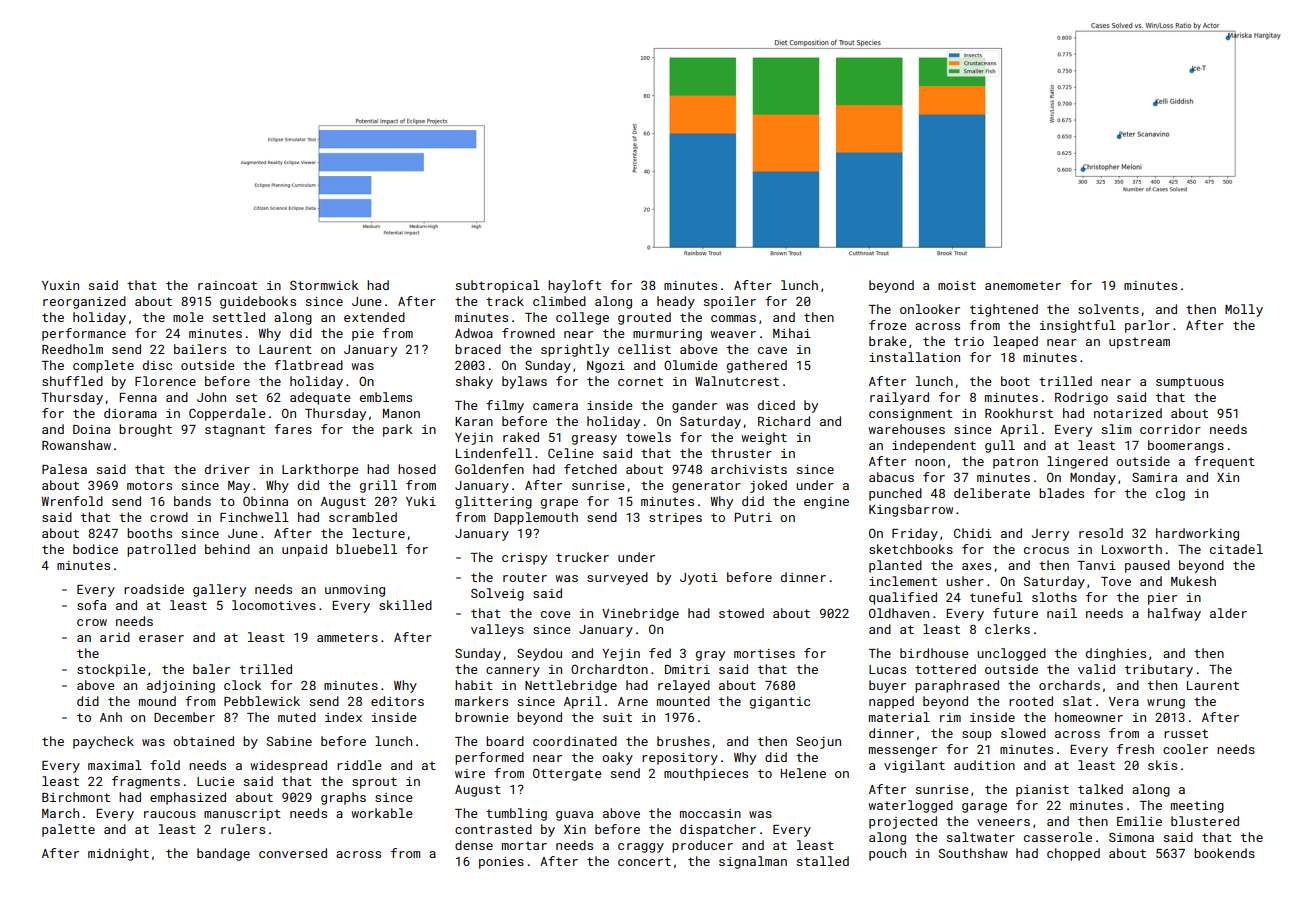 Image resolution: width=1308 pixels, height=924 pixels. Describe the element at coordinates (675, 519) in the screenshot. I see `stripes` at that location.
